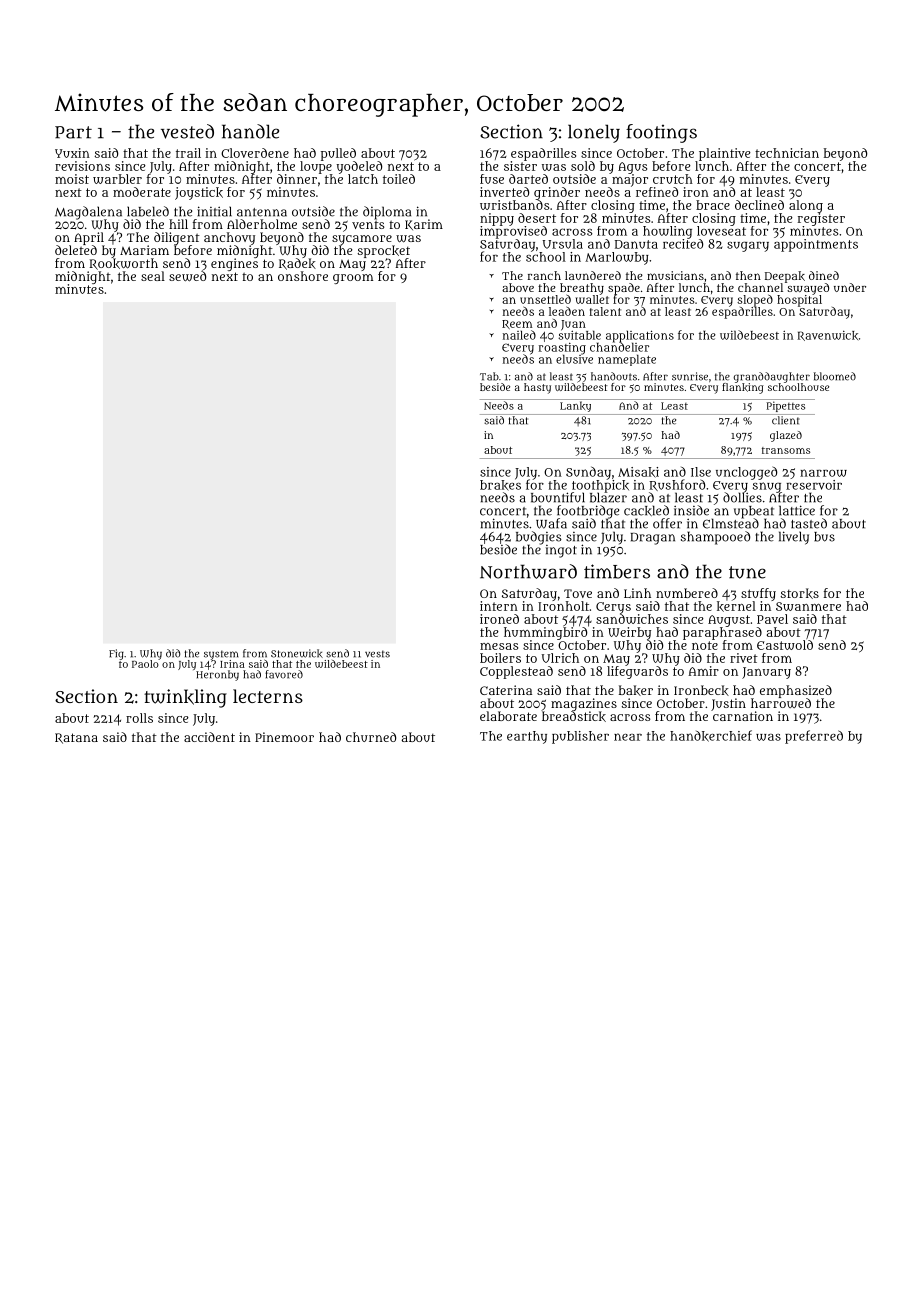 This screenshot has width=924, height=1308. I want to click on labeled, so click(148, 211).
